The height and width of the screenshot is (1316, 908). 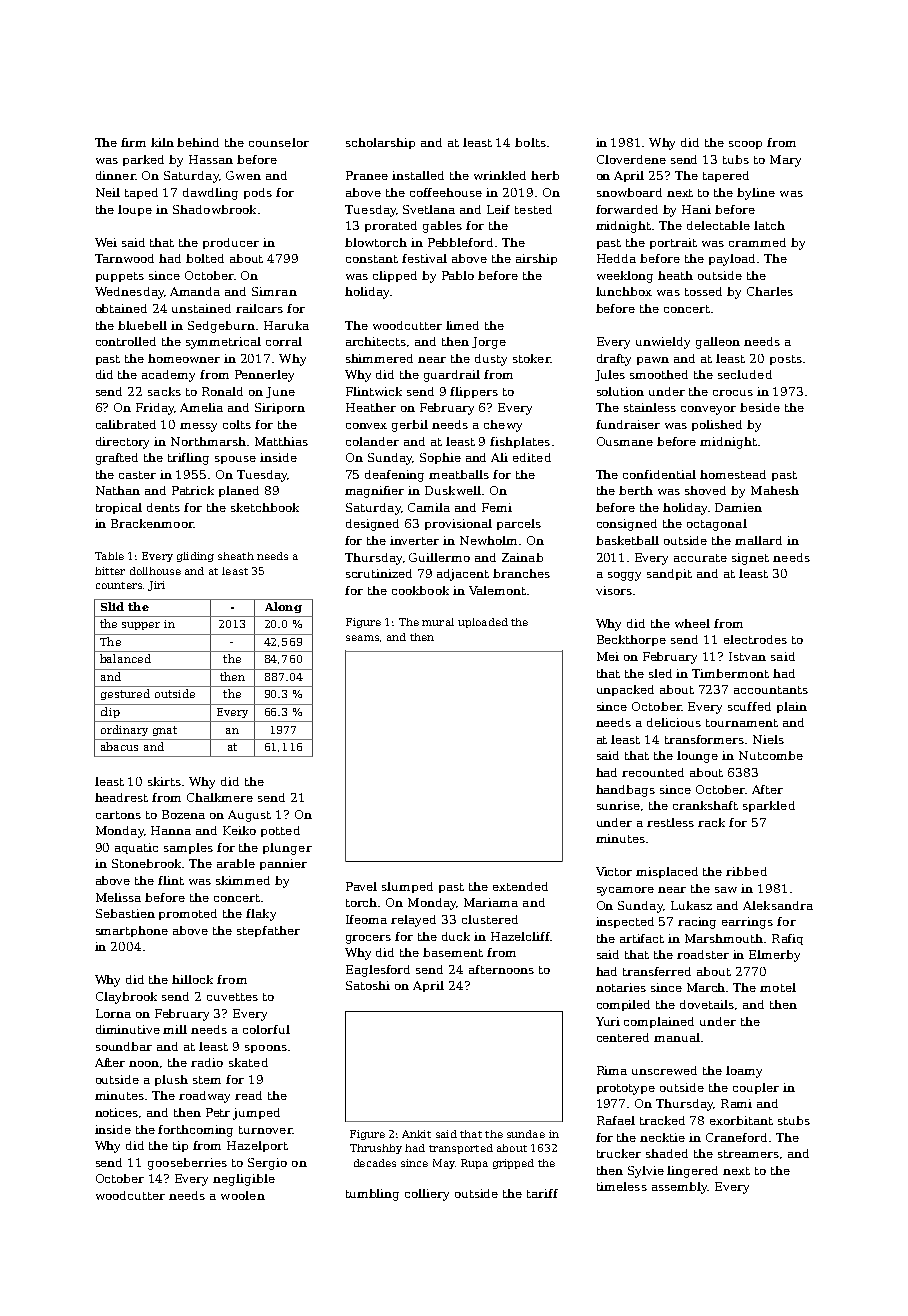 What do you see at coordinates (187, 1164) in the screenshot?
I see `gooseberries` at bounding box center [187, 1164].
